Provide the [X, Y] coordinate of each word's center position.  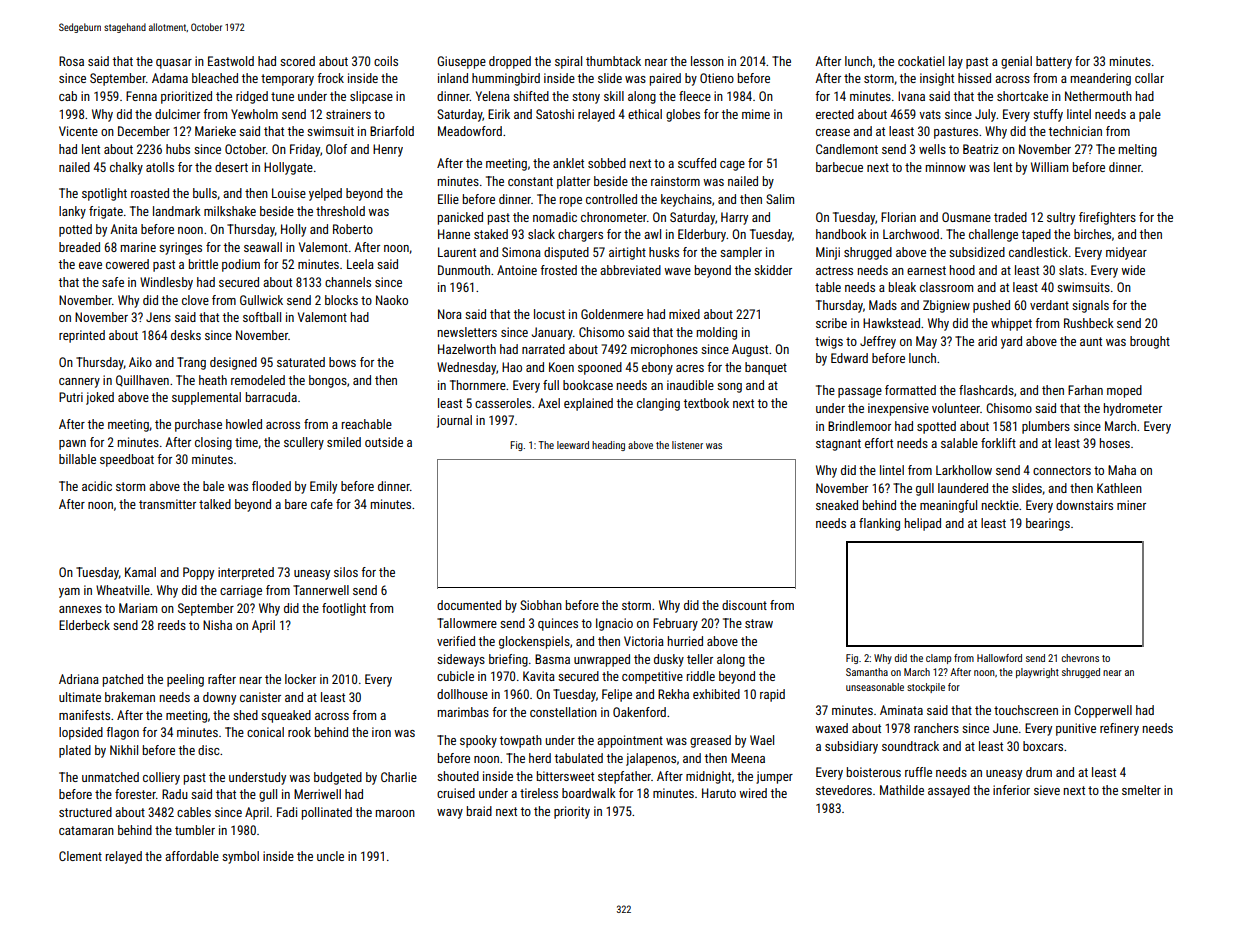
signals [1090, 306]
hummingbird [506, 79]
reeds [172, 625]
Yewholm [254, 114]
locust [549, 314]
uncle [330, 856]
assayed [949, 791]
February [675, 624]
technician [1075, 131]
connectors [1062, 470]
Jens [158, 317]
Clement [80, 856]
